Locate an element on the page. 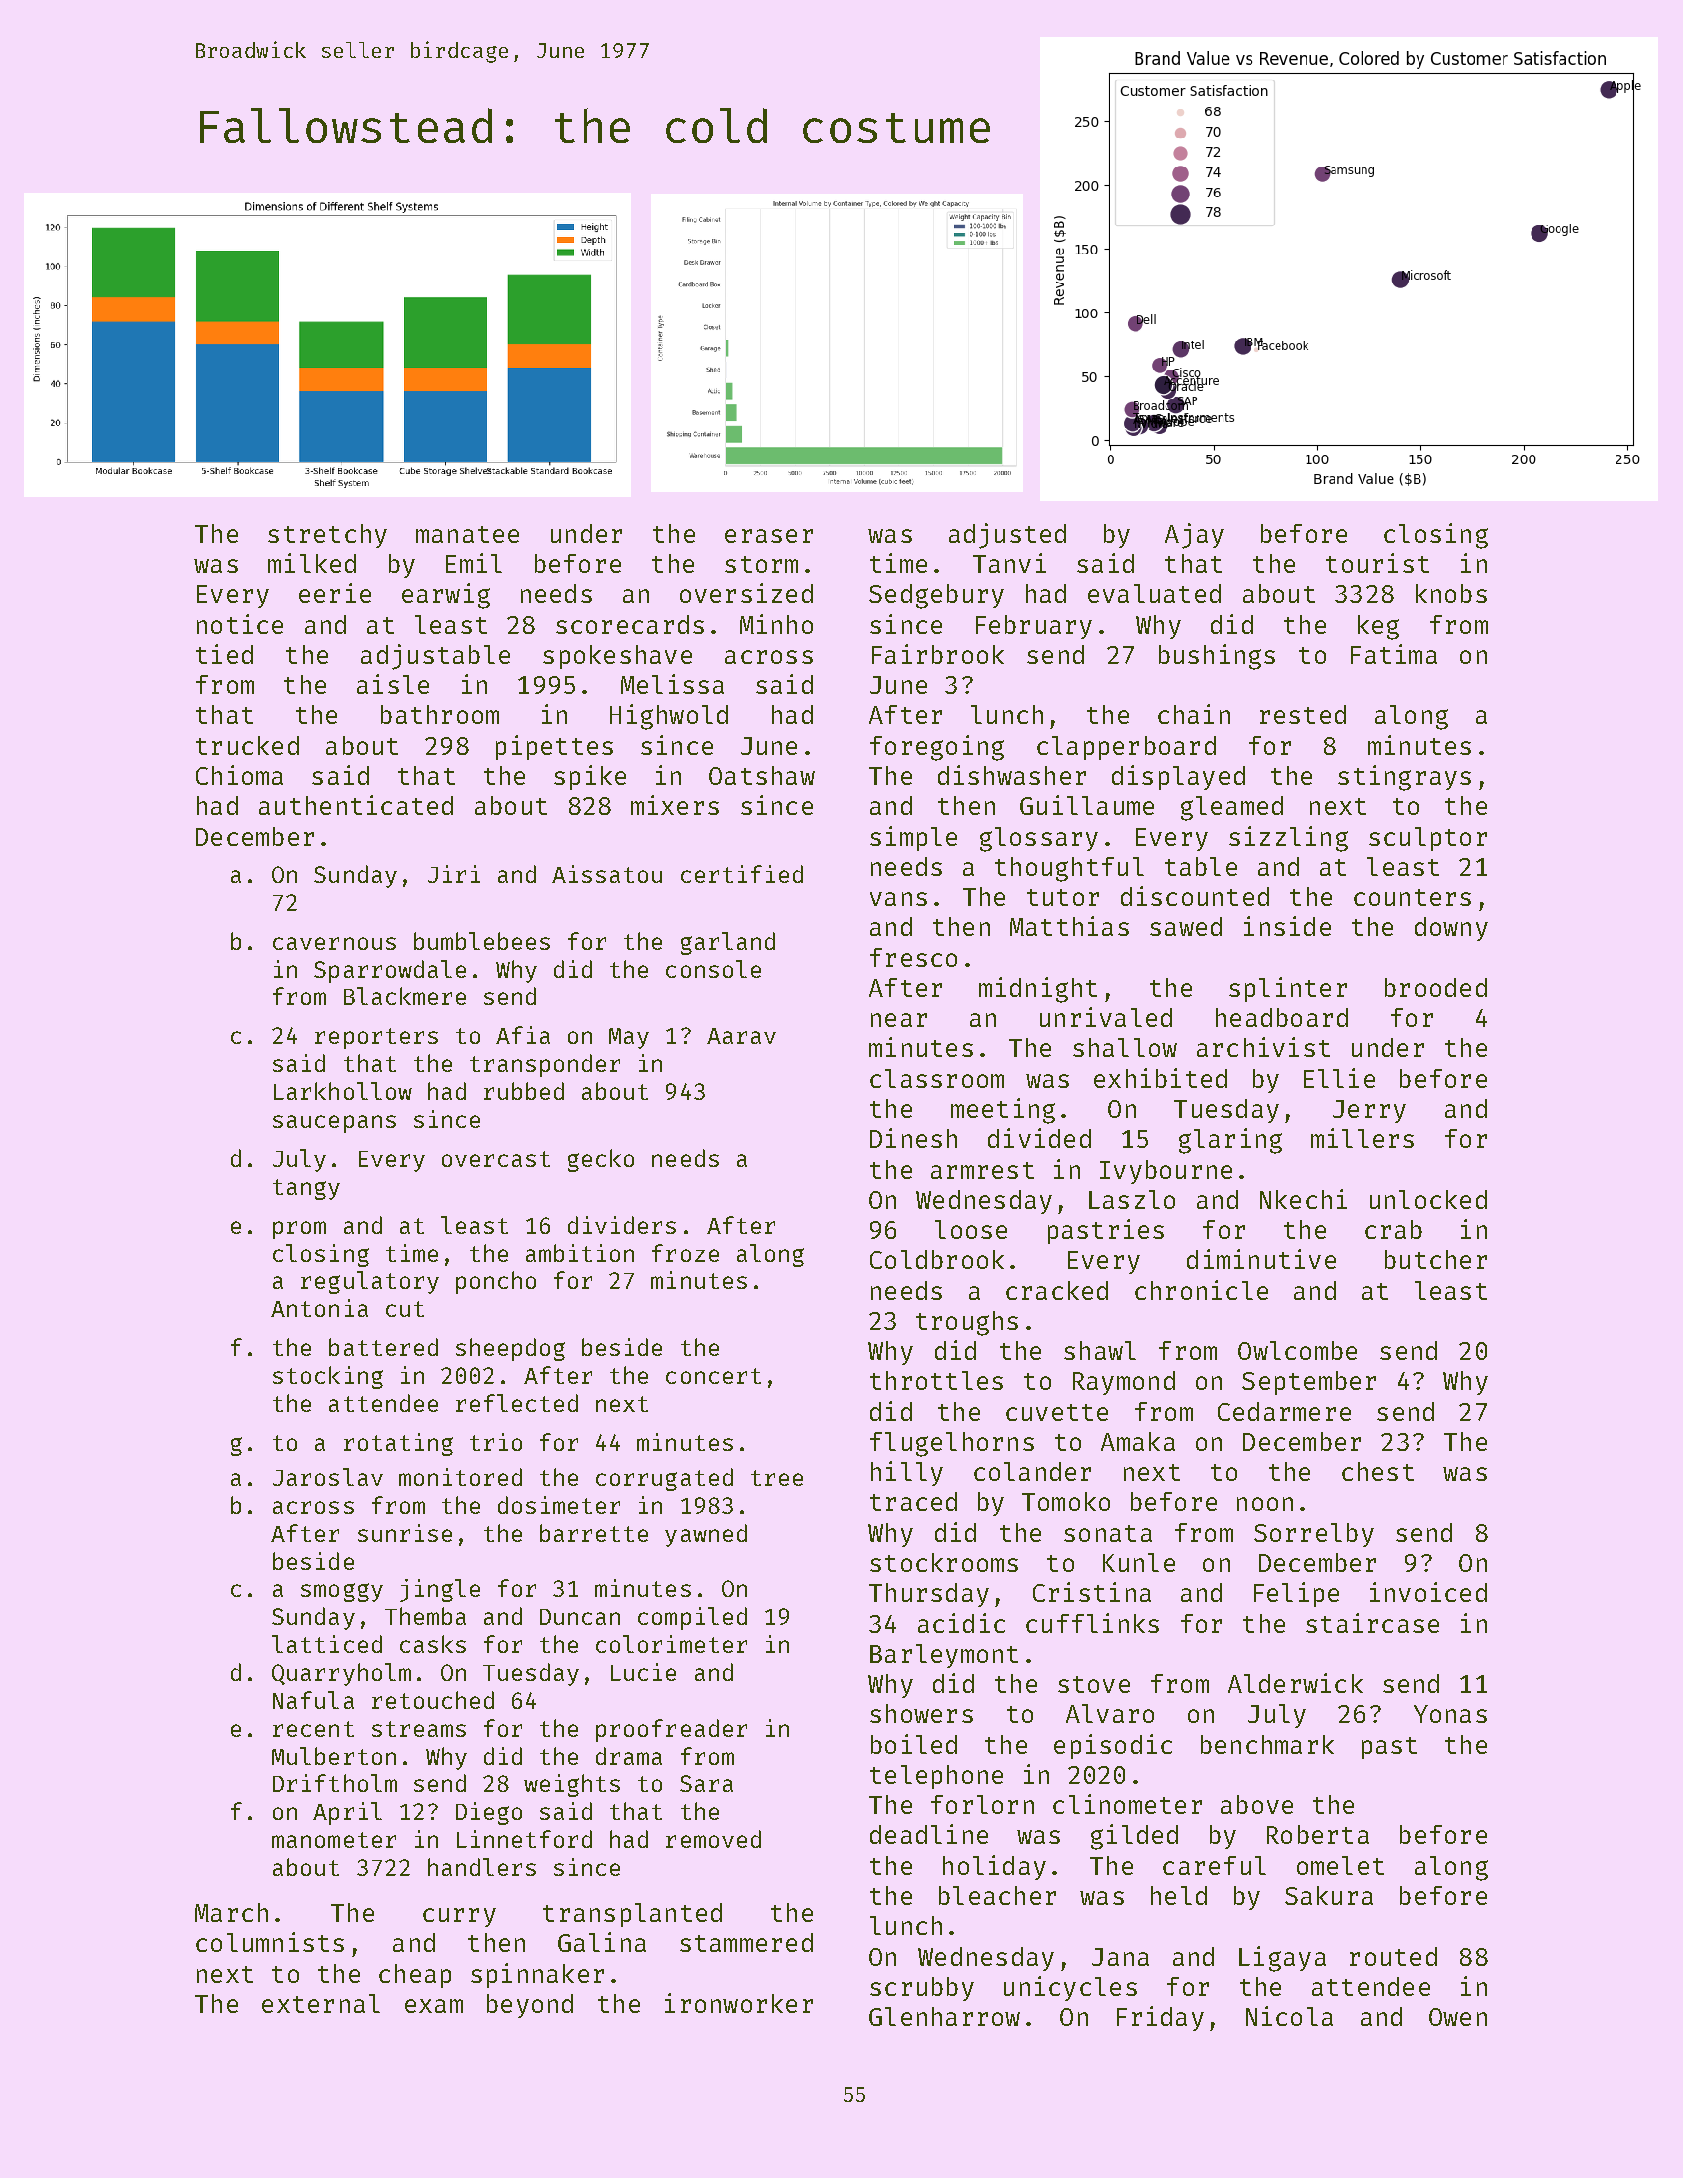  held is located at coordinates (1179, 1895).
